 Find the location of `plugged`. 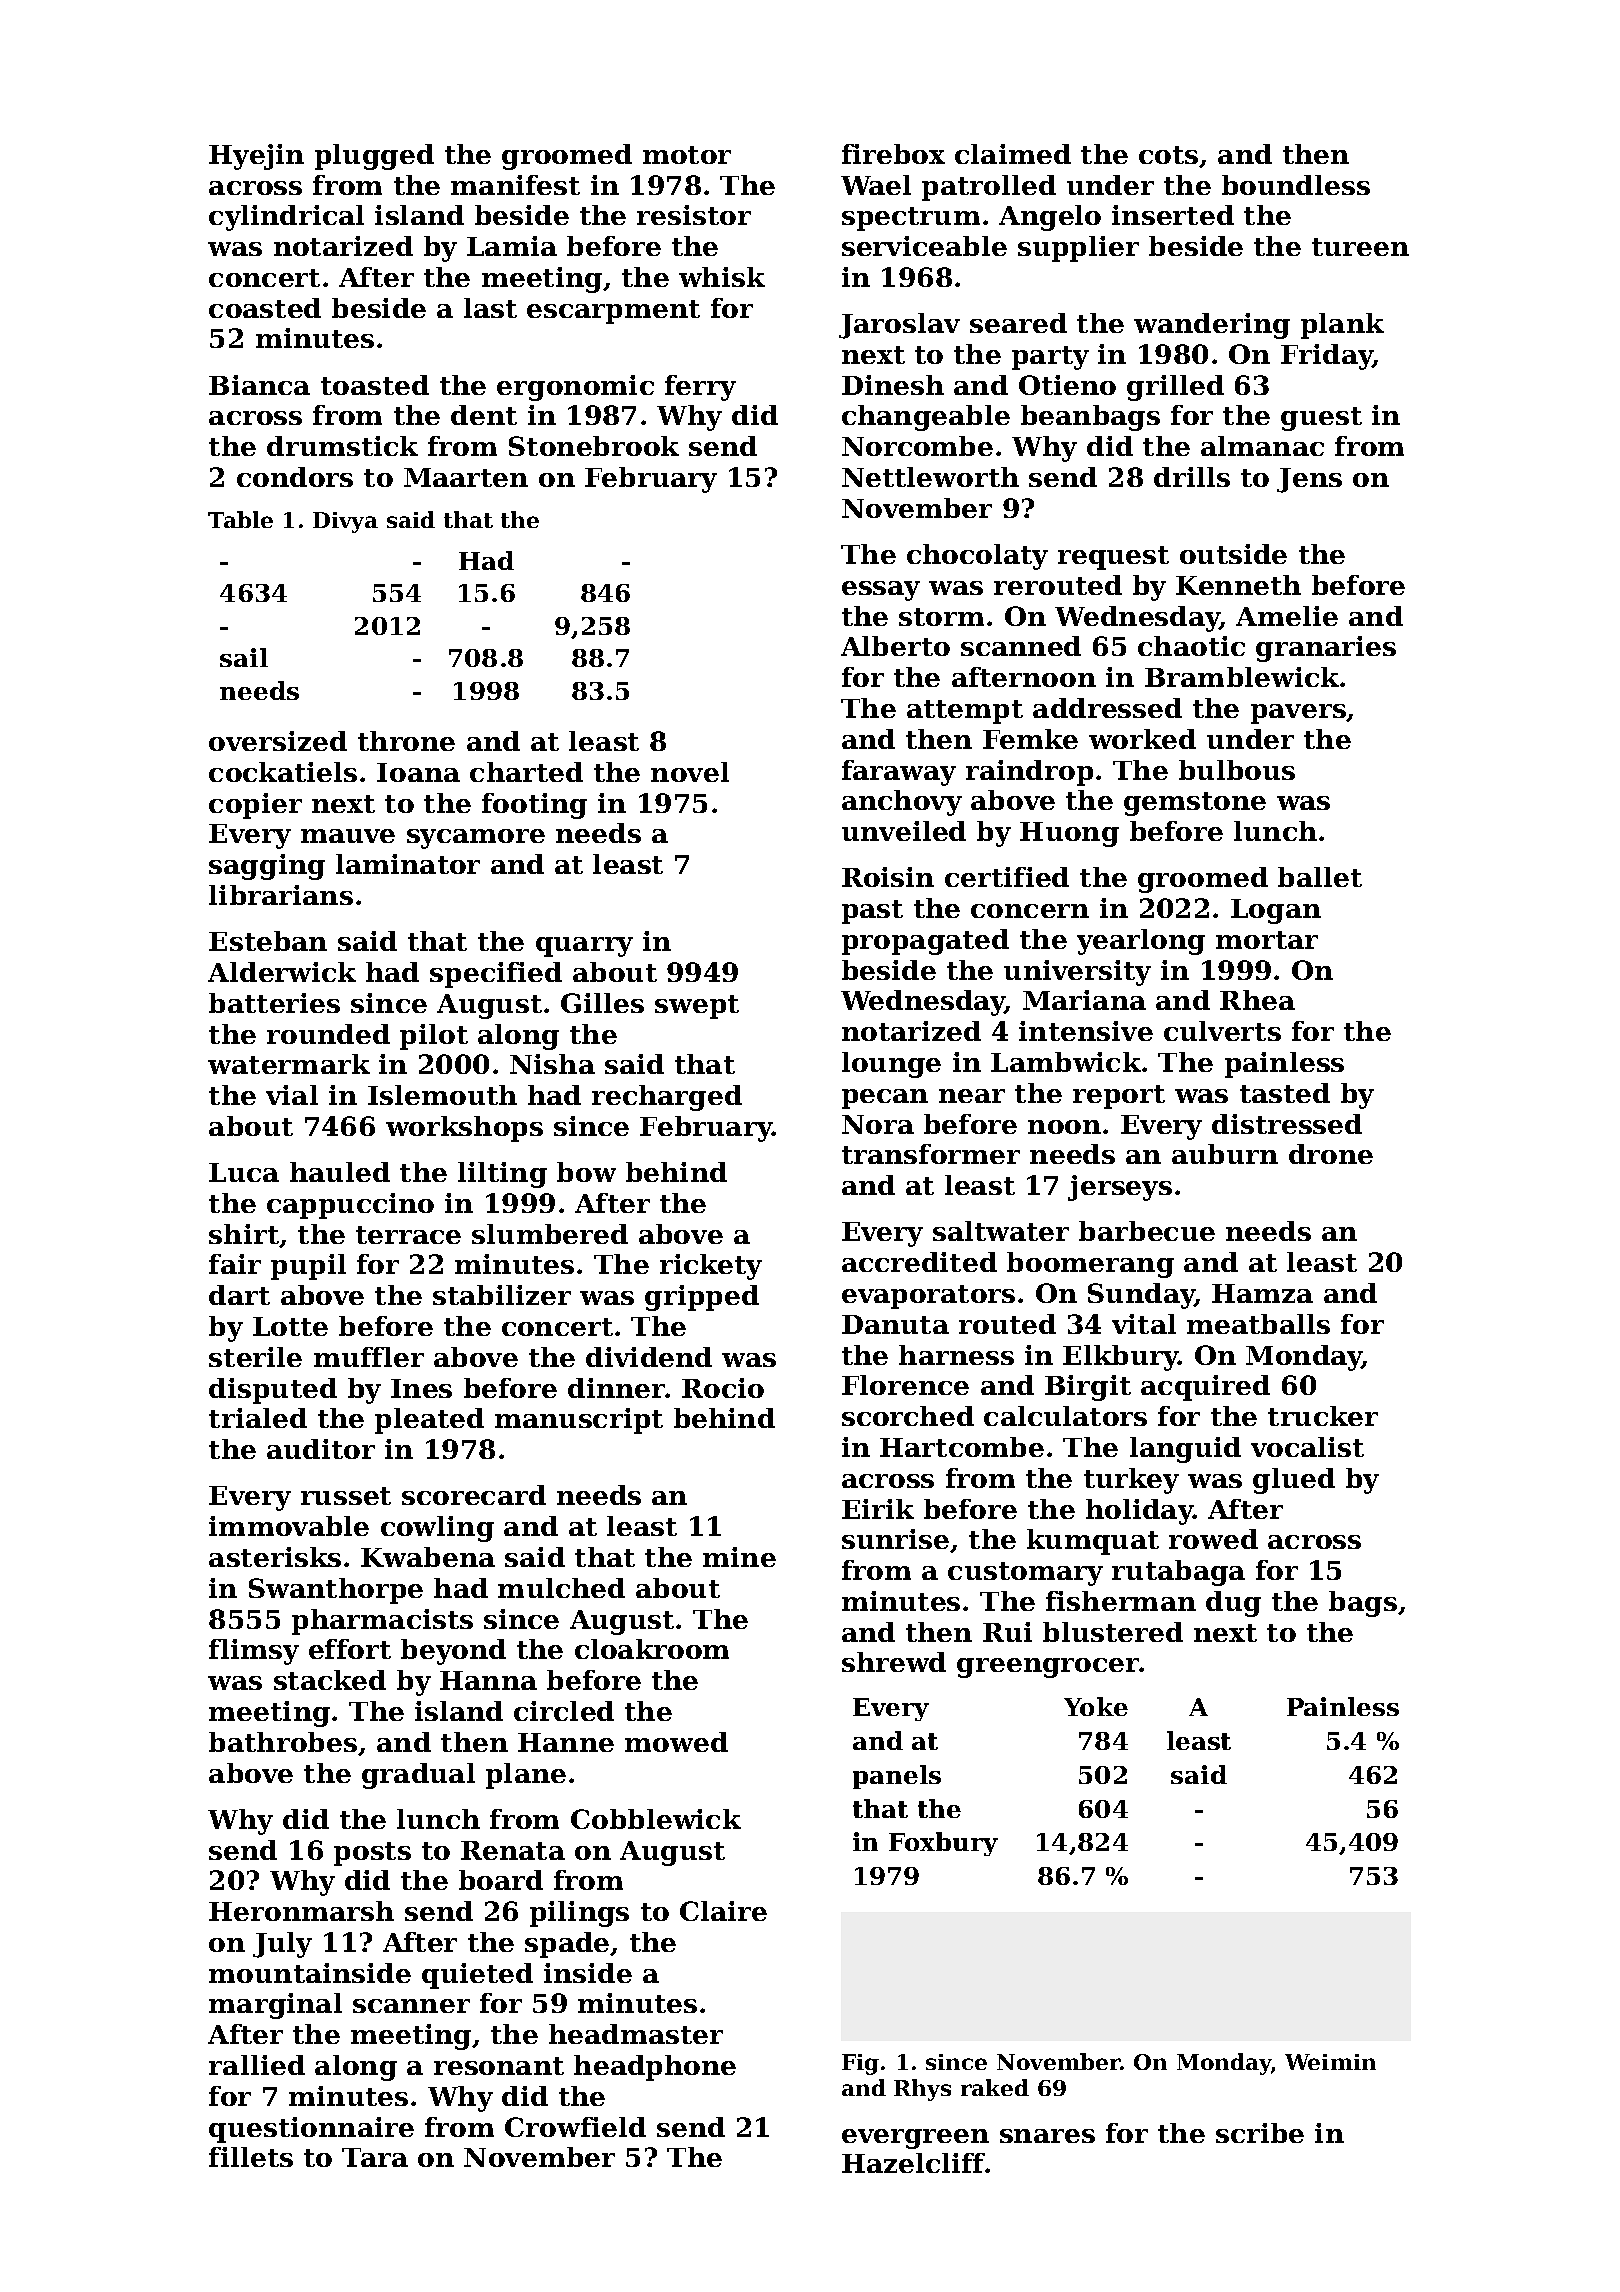

plugged is located at coordinates (374, 157).
